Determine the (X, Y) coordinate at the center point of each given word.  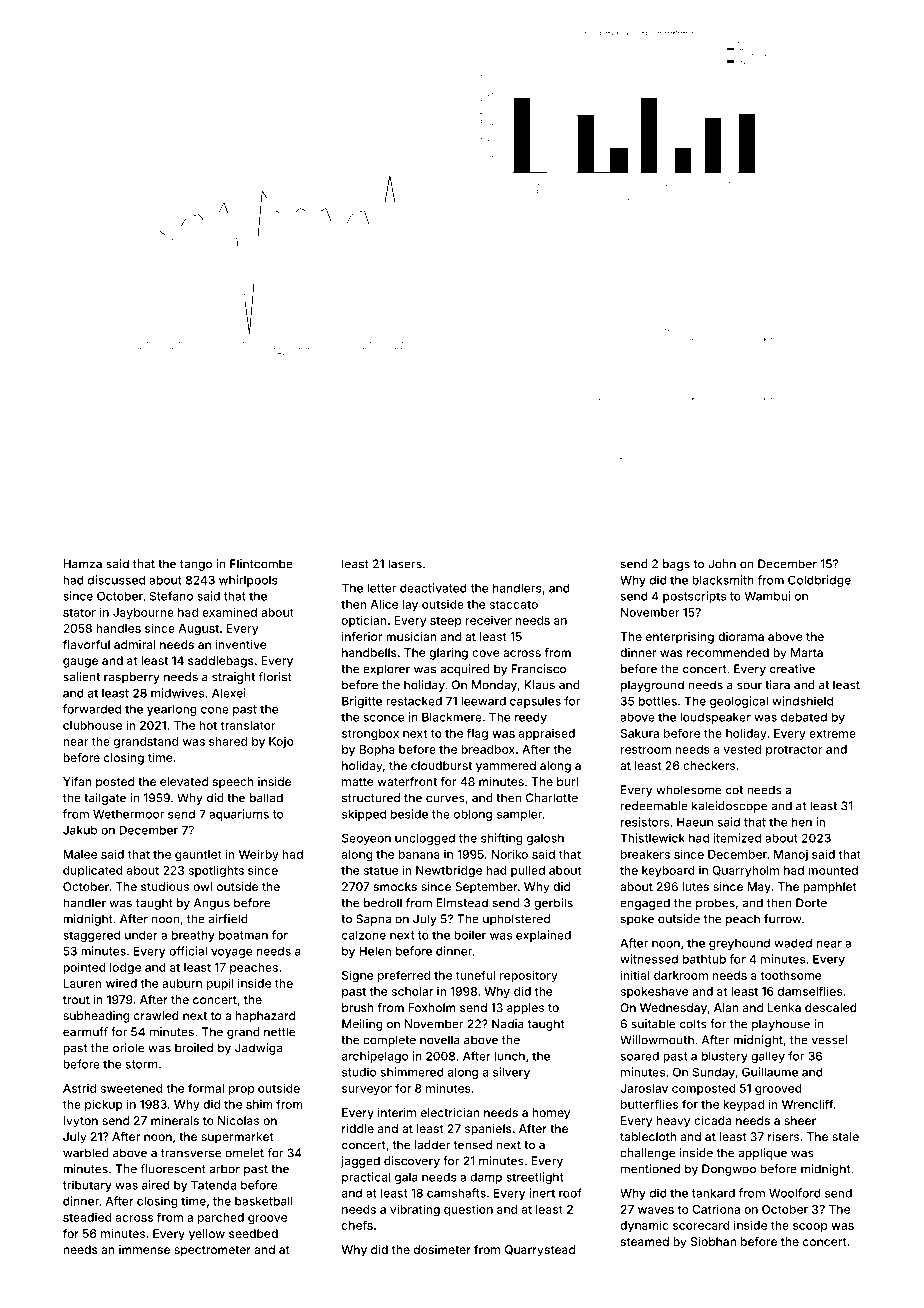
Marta (807, 652)
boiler (470, 935)
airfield (228, 919)
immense (144, 1249)
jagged (360, 1162)
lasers (405, 564)
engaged (645, 904)
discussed (116, 580)
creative (792, 669)
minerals (175, 1120)
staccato (513, 604)
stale (845, 1136)
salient (81, 677)
